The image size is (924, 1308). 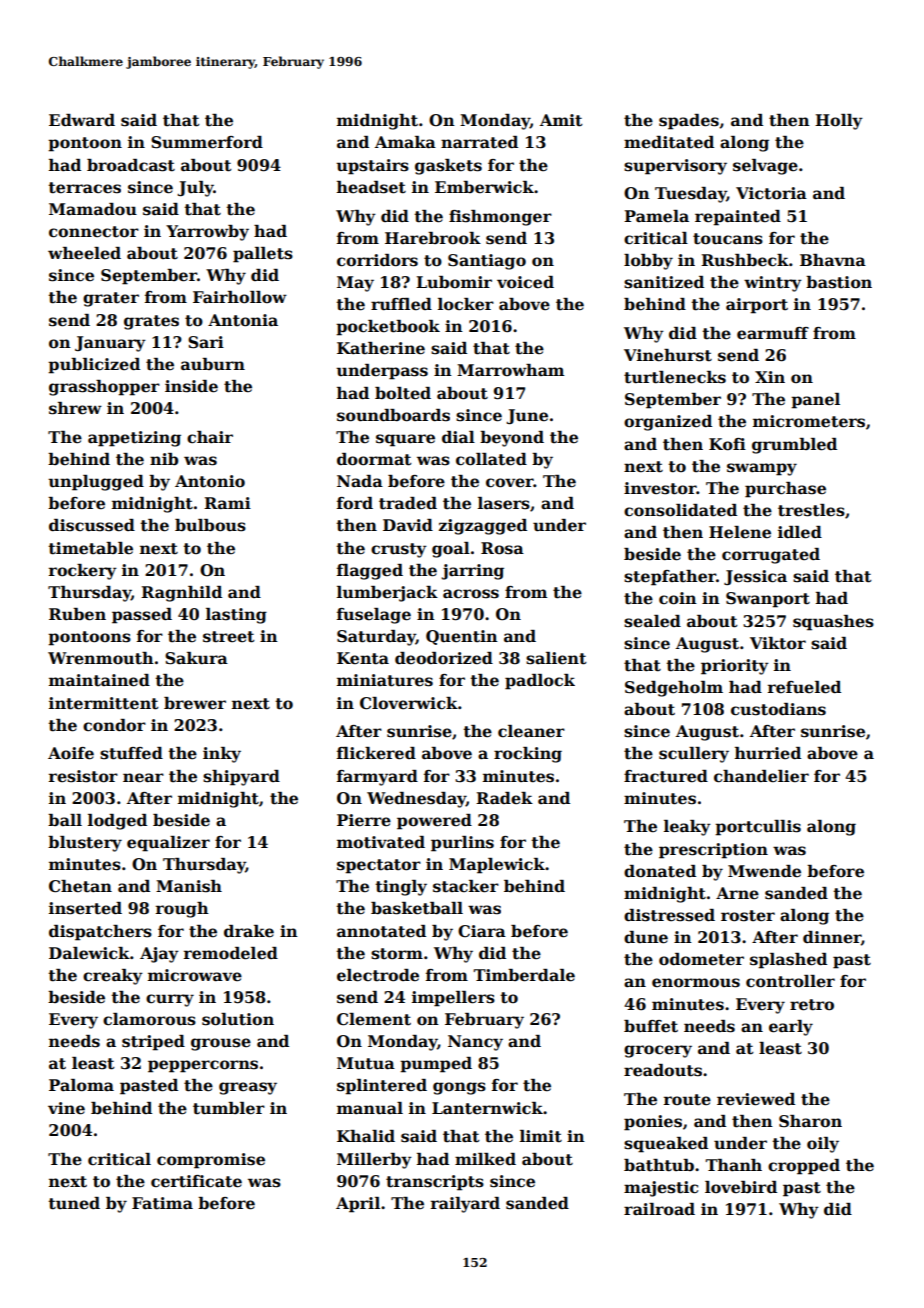 I want to click on Edward, so click(x=82, y=120).
